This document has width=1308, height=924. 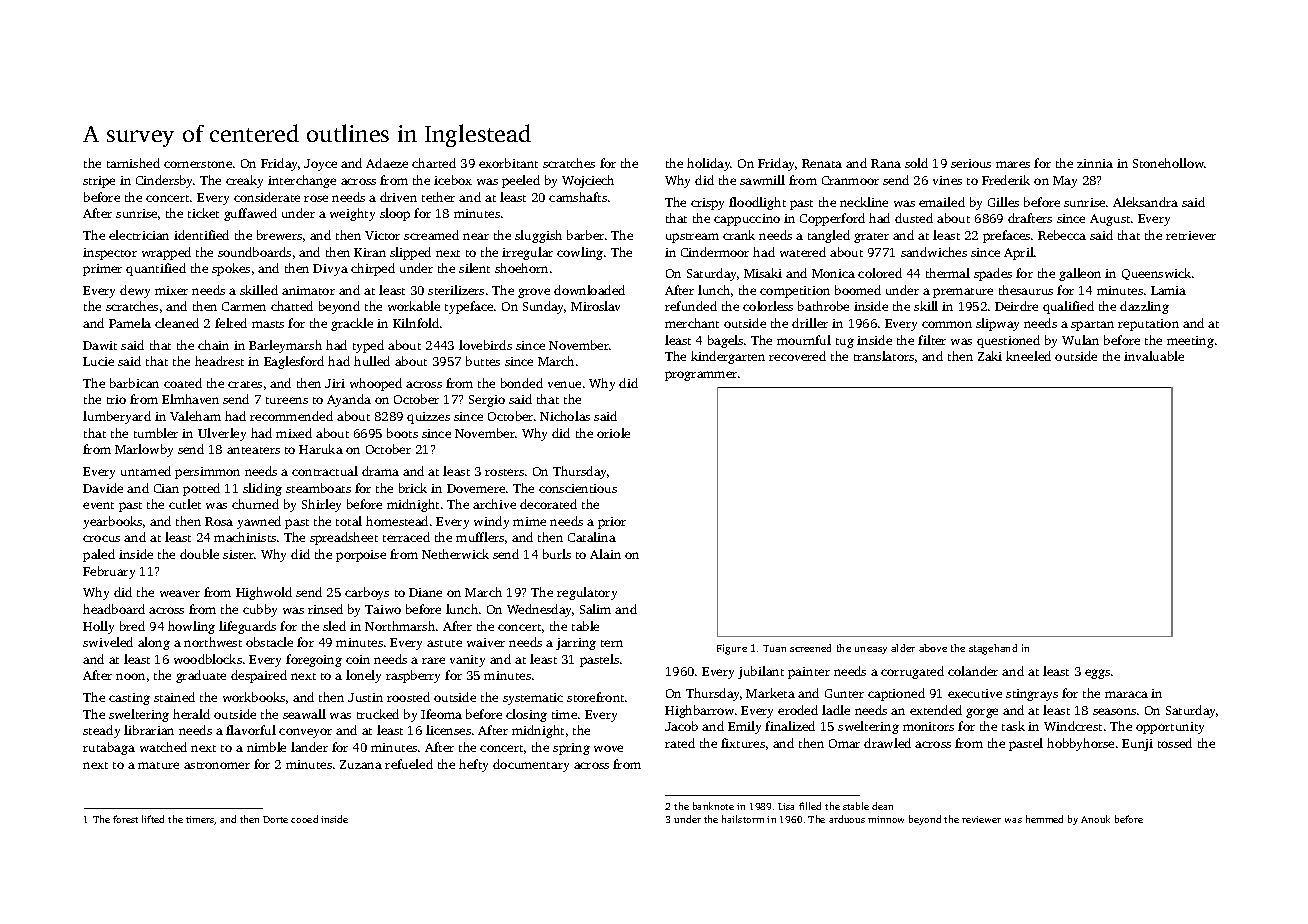 What do you see at coordinates (133, 163) in the document?
I see `tarnished` at bounding box center [133, 163].
